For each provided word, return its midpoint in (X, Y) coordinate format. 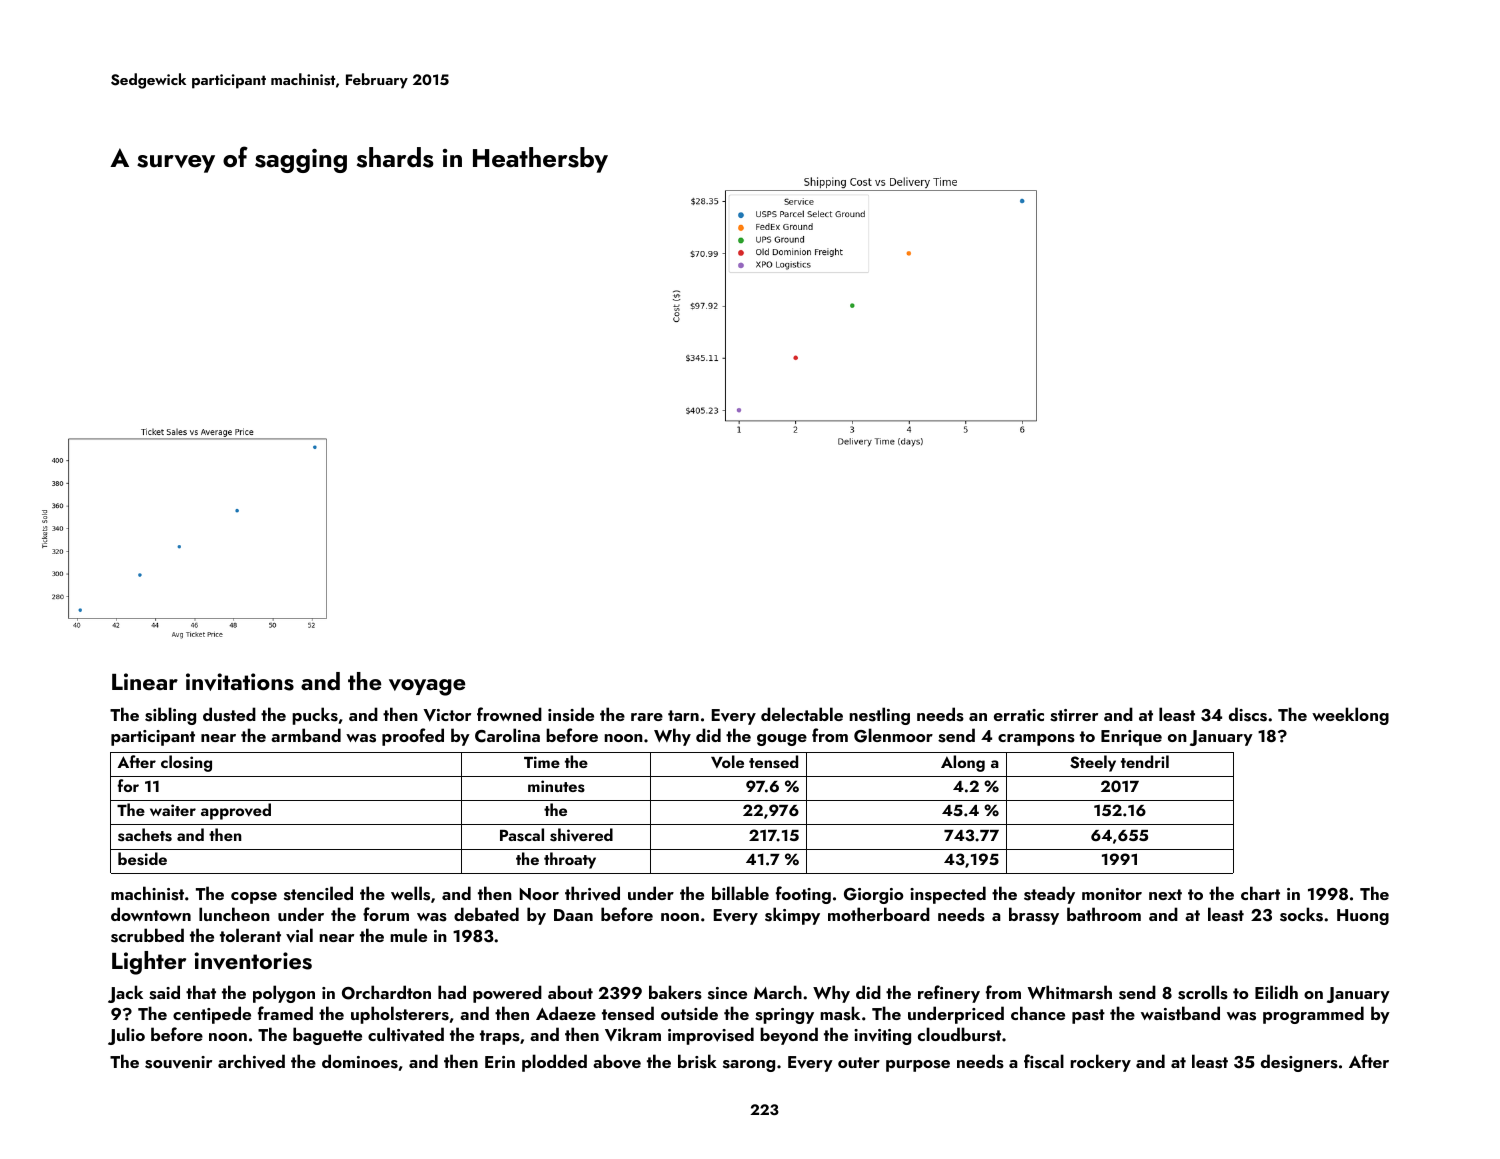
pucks (315, 716)
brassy (1034, 916)
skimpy (792, 916)
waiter (173, 810)
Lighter (149, 963)
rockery (1100, 1063)
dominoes (360, 1061)
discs (1248, 714)
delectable (802, 714)
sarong (749, 1066)
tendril (1145, 761)
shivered (581, 835)
